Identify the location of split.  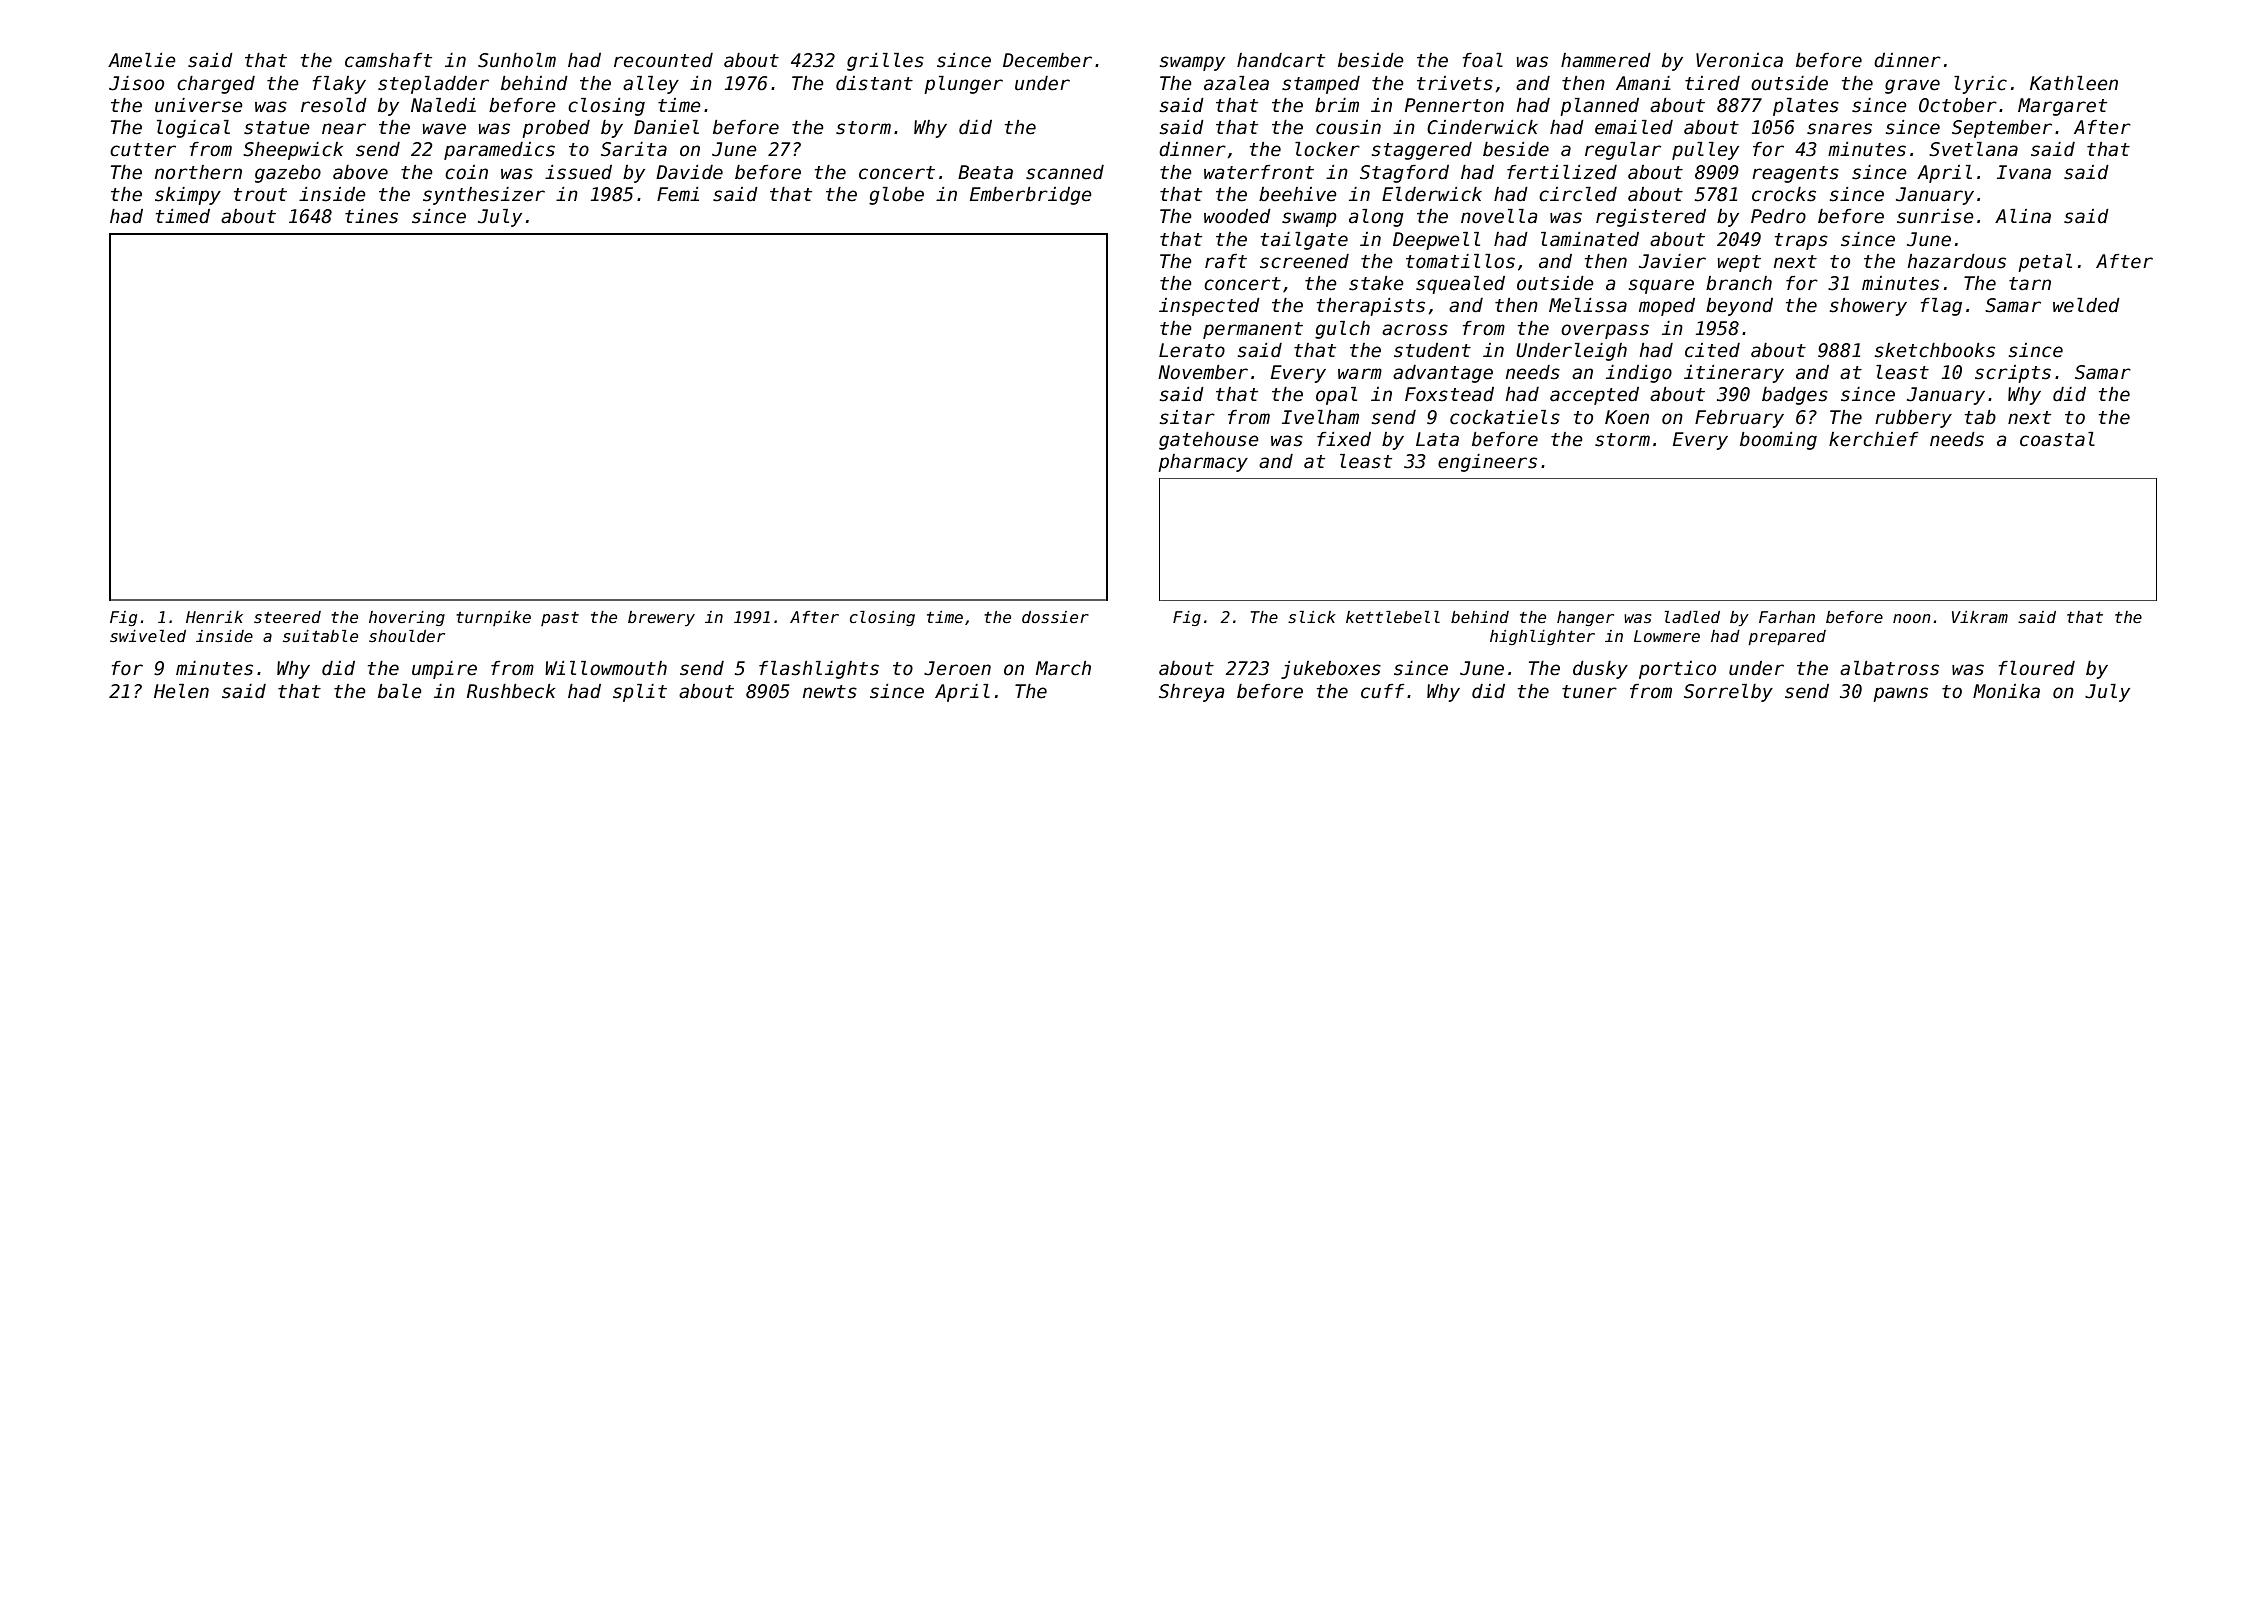
(640, 693).
